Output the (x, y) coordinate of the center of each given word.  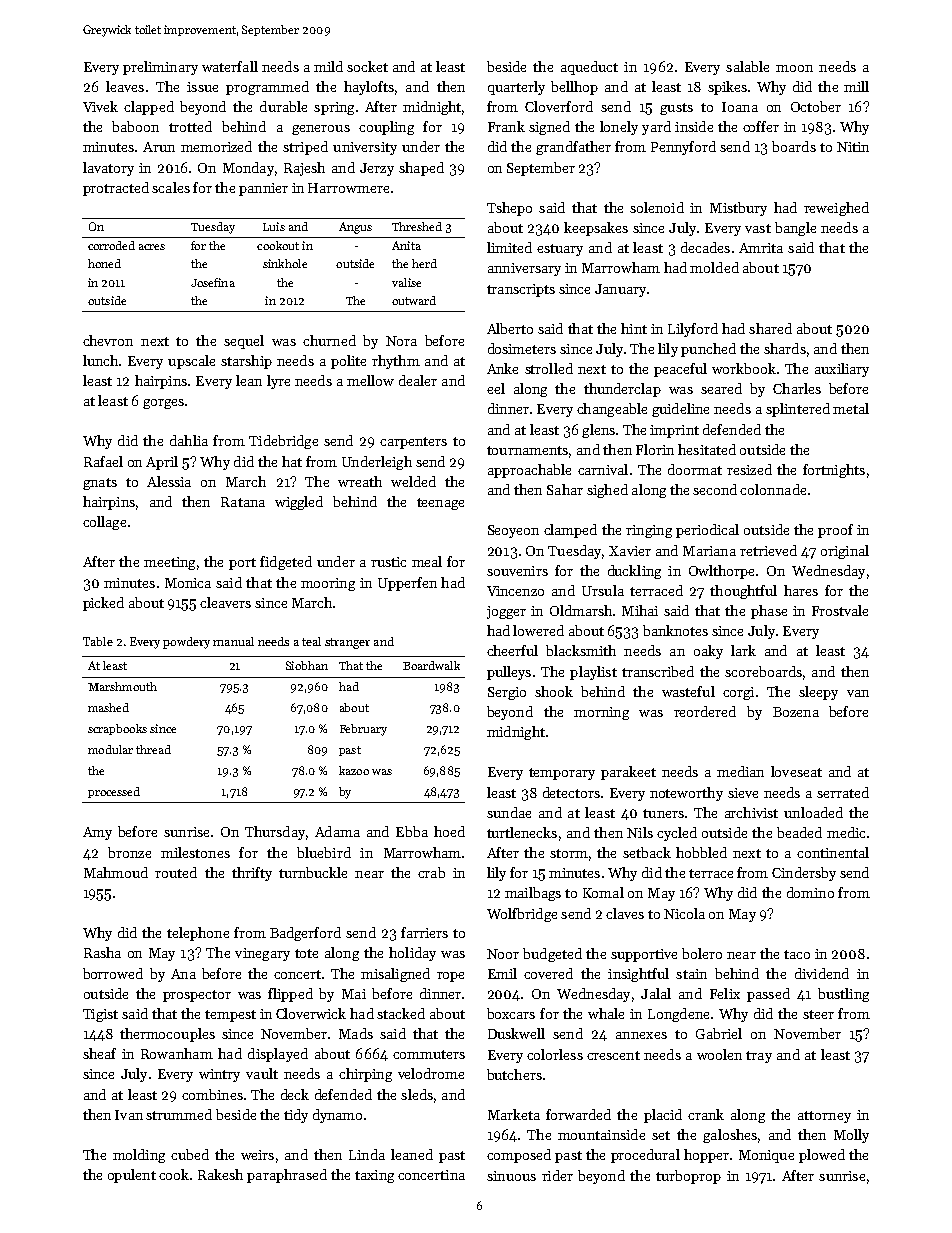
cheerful (512, 650)
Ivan (129, 1115)
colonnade (773, 489)
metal (851, 408)
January (620, 290)
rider (557, 1175)
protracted (116, 189)
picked (103, 604)
